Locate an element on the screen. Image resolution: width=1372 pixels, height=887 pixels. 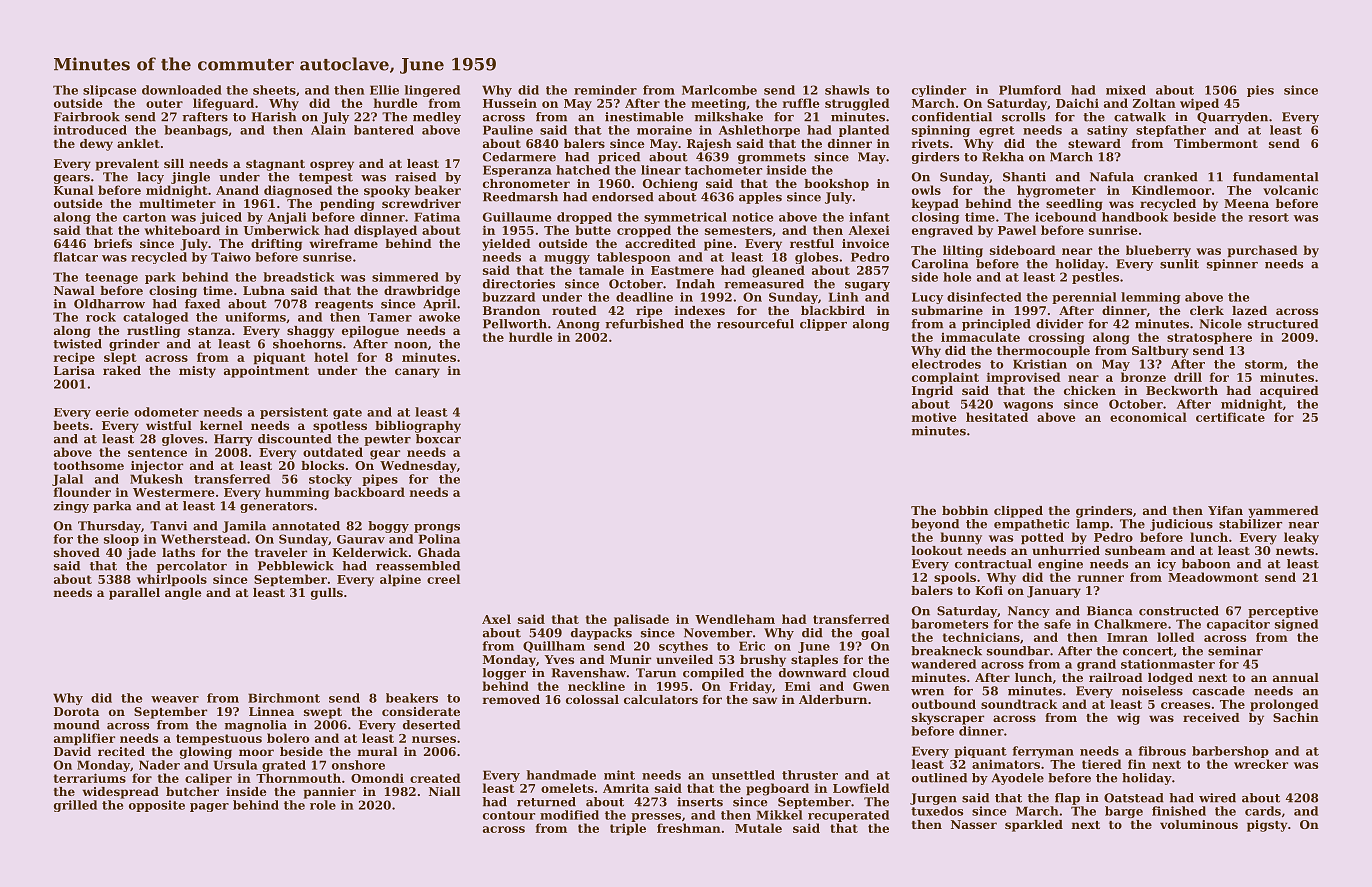
brushy is located at coordinates (763, 661).
